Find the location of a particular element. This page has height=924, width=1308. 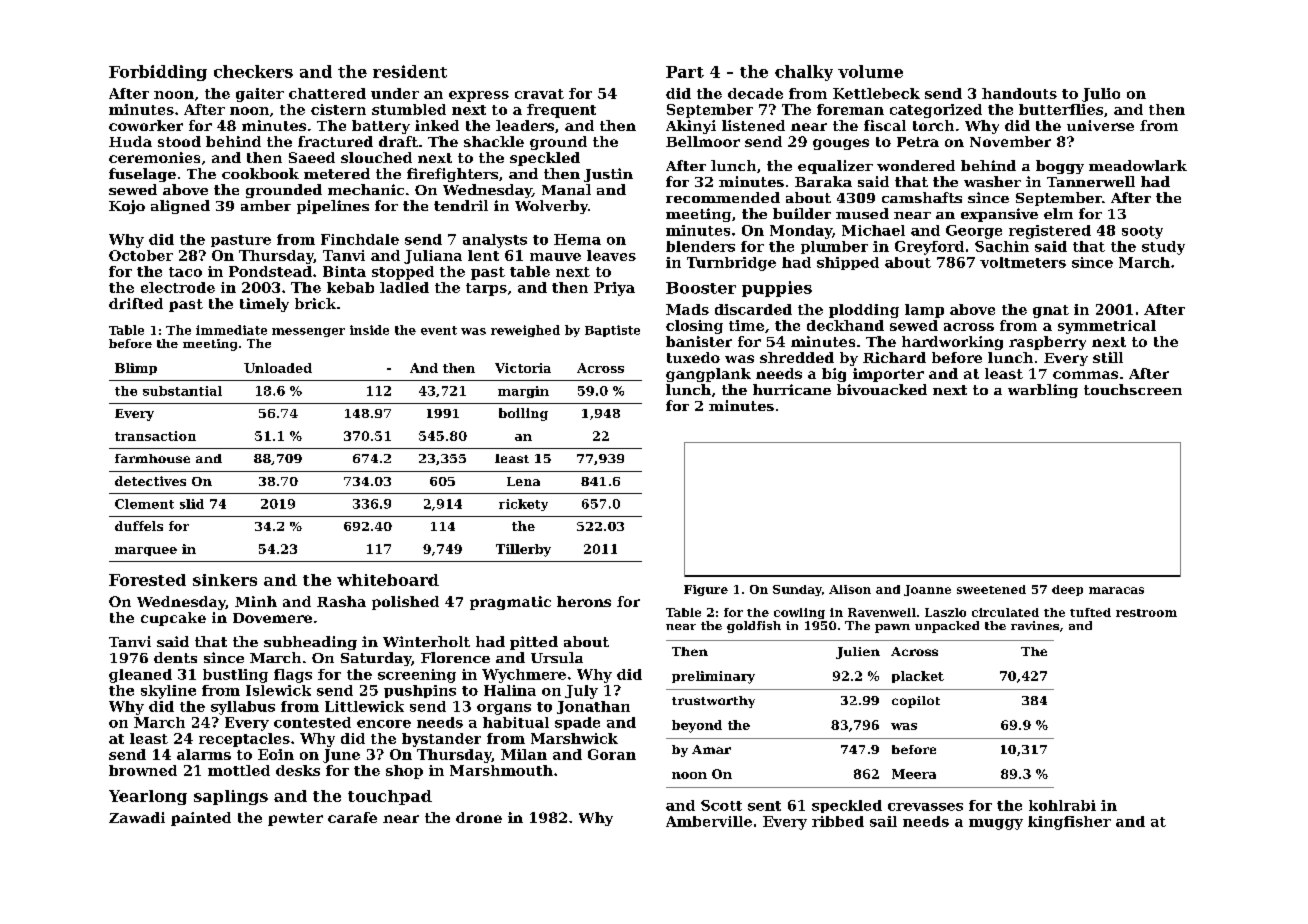

duffels is located at coordinates (139, 526).
